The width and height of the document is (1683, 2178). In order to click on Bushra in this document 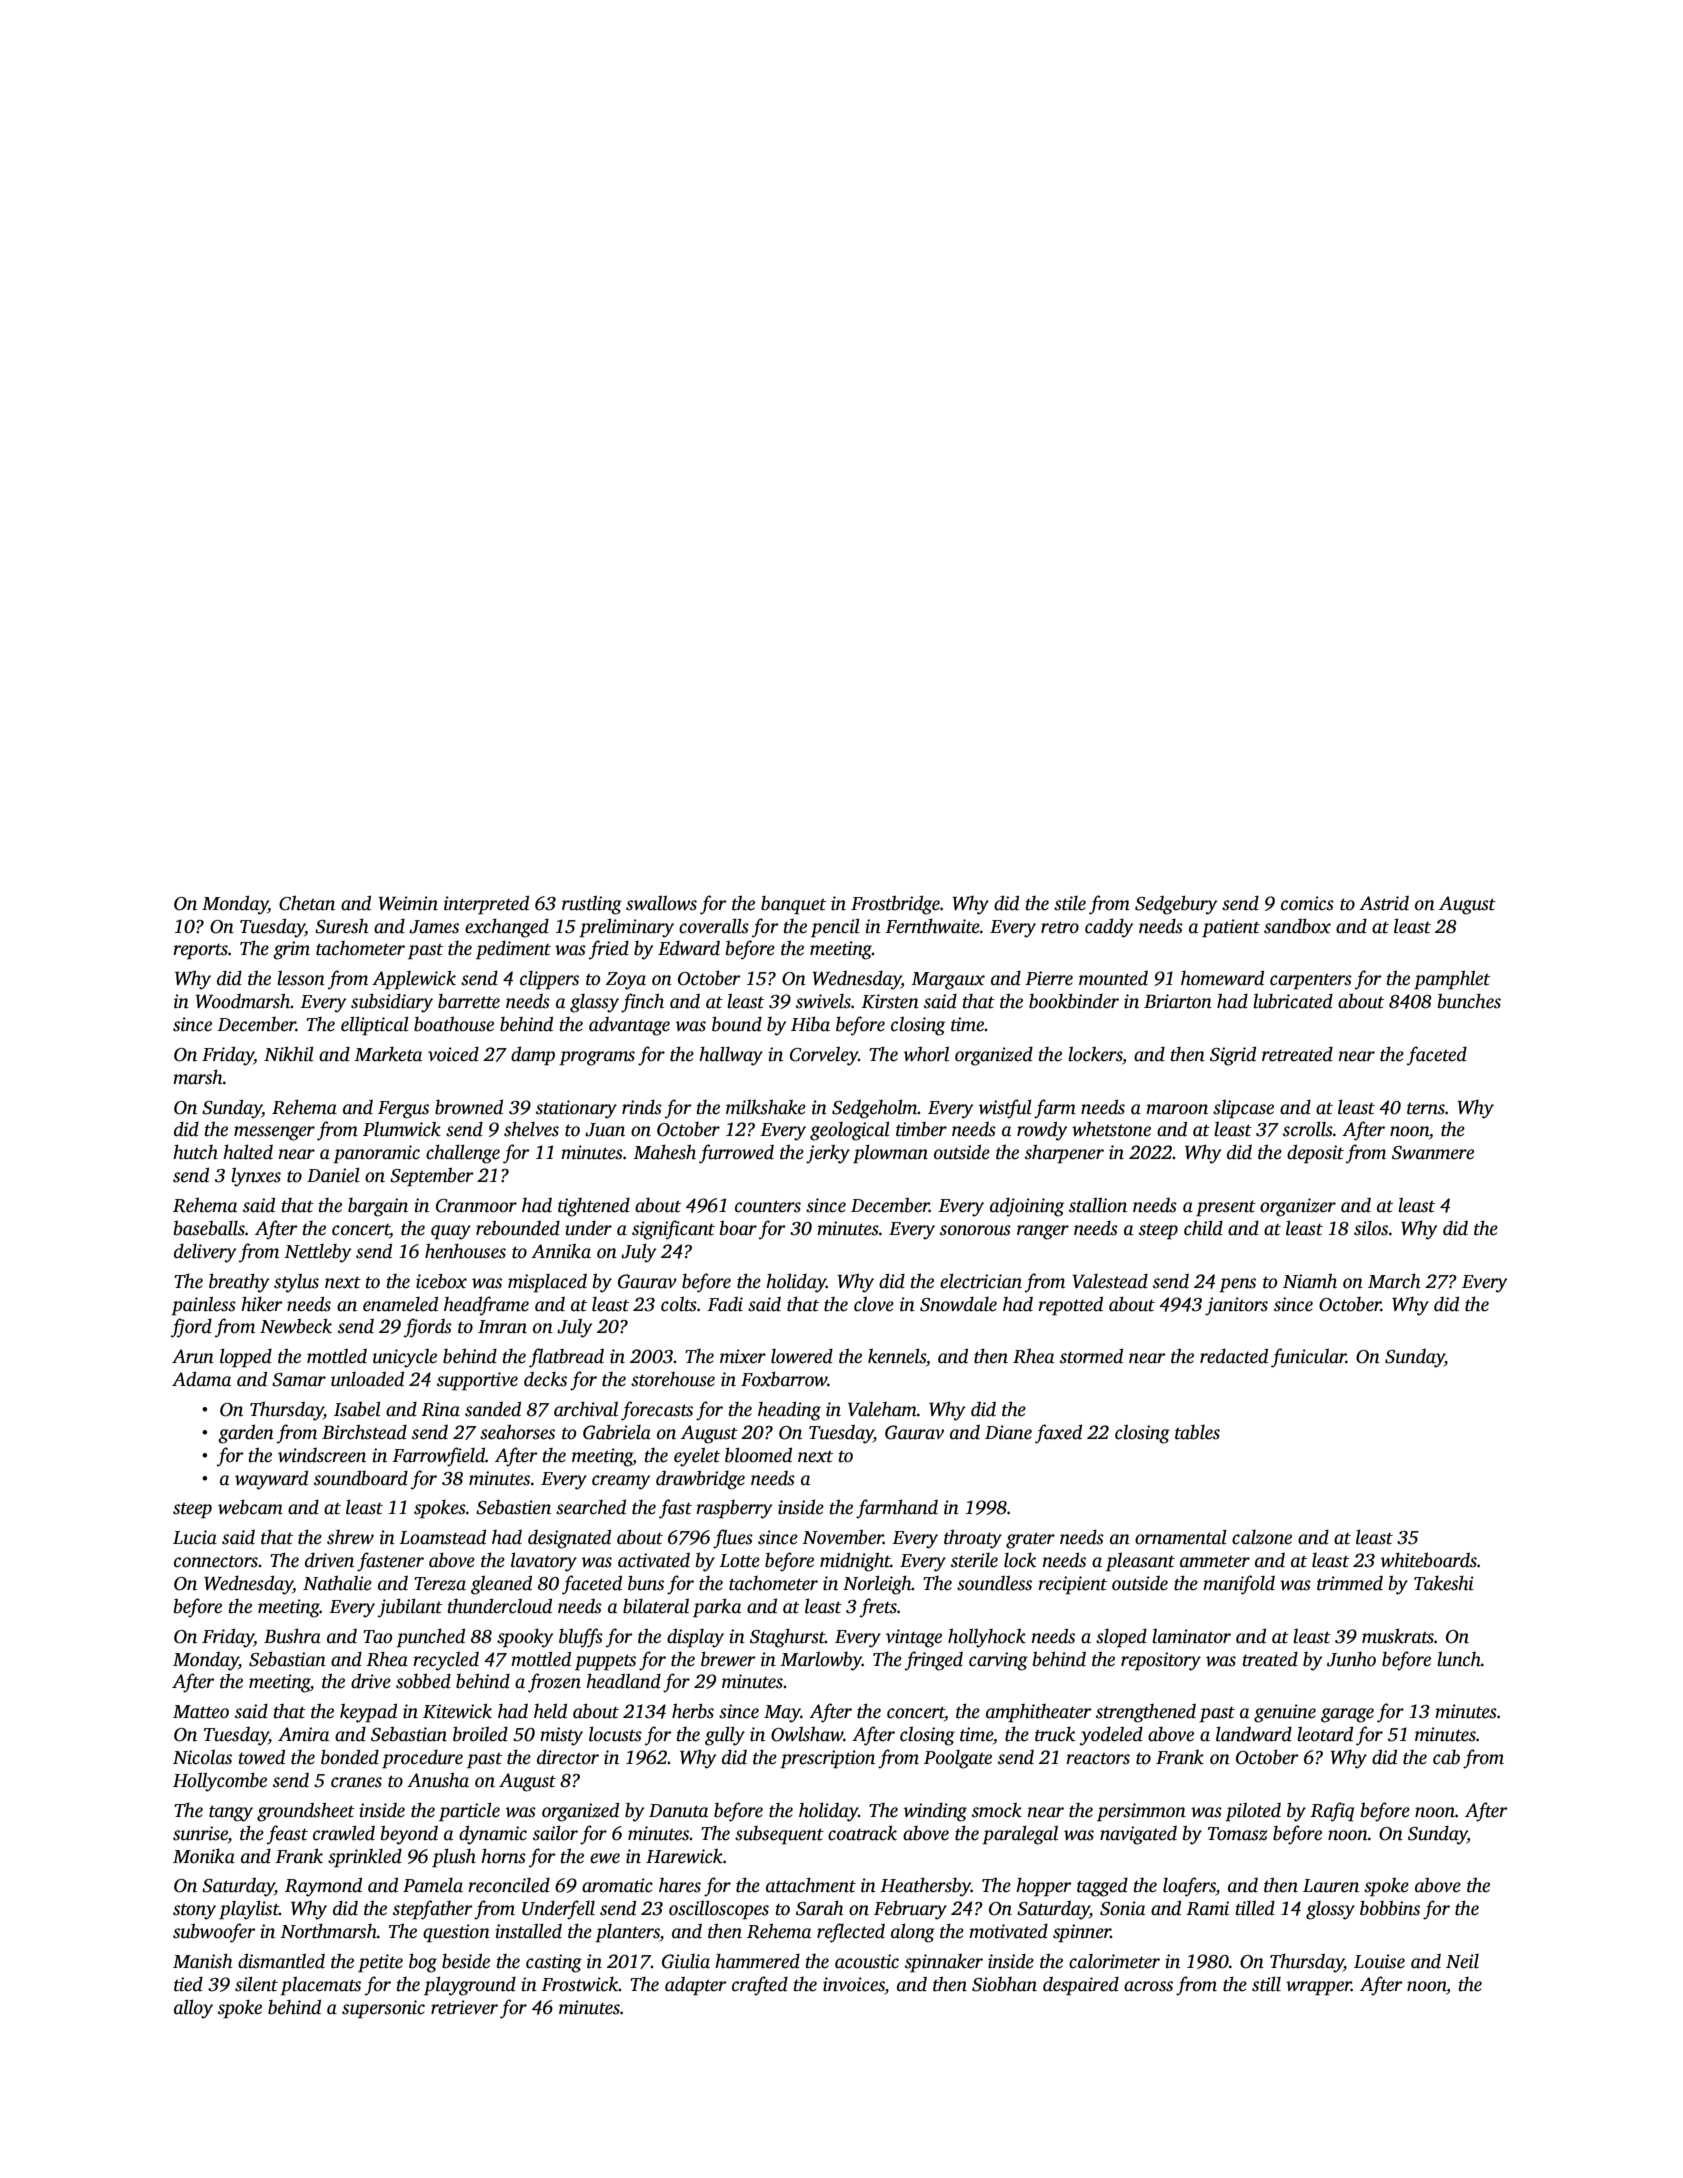, I will do `click(292, 1636)`.
